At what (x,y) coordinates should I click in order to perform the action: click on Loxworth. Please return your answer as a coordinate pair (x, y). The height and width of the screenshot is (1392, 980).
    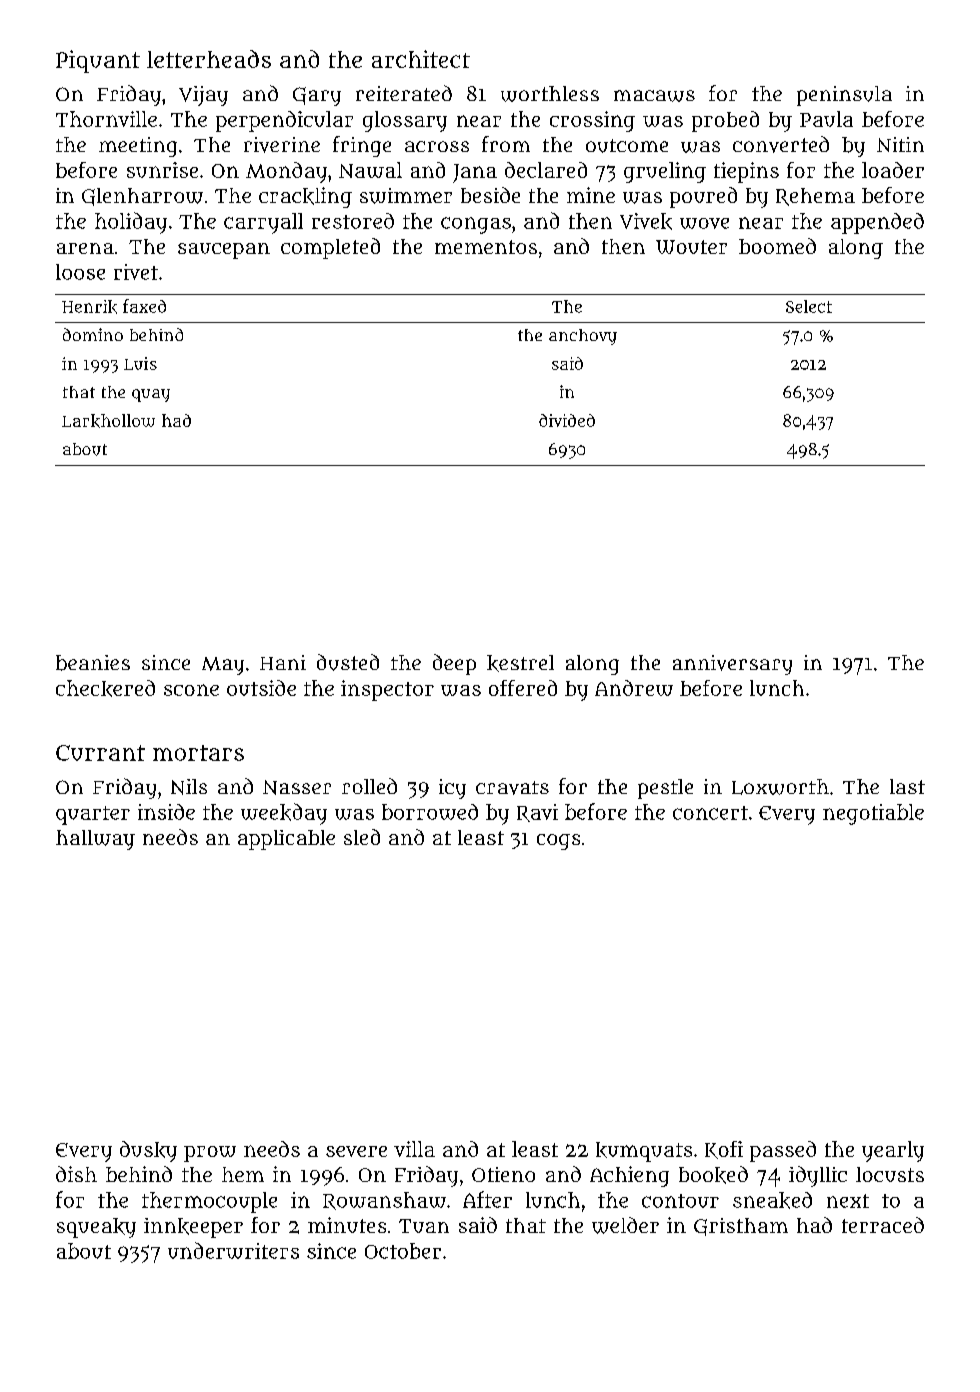
    Looking at the image, I should click on (780, 787).
